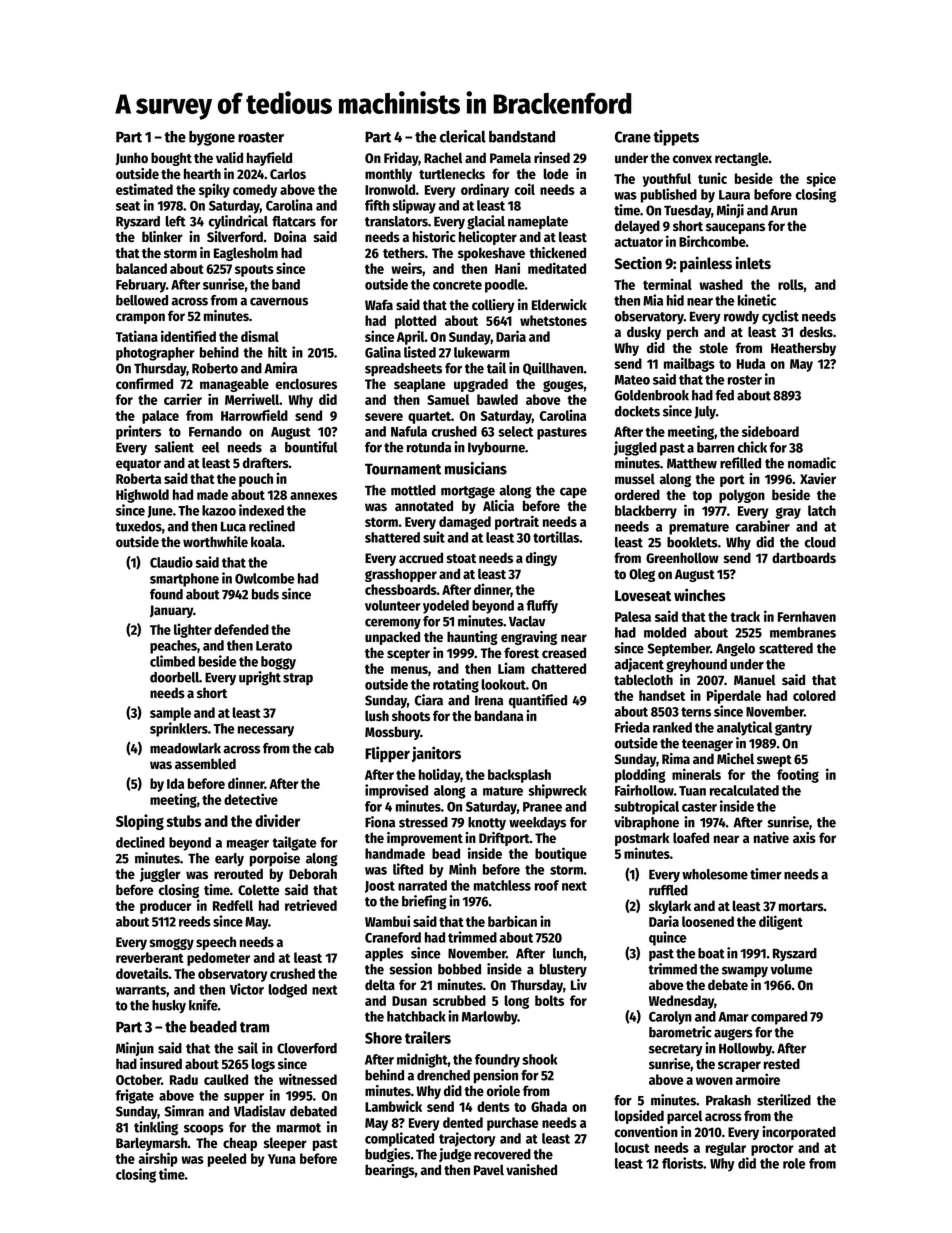  Describe the element at coordinates (175, 221) in the page. I see `left` at that location.
